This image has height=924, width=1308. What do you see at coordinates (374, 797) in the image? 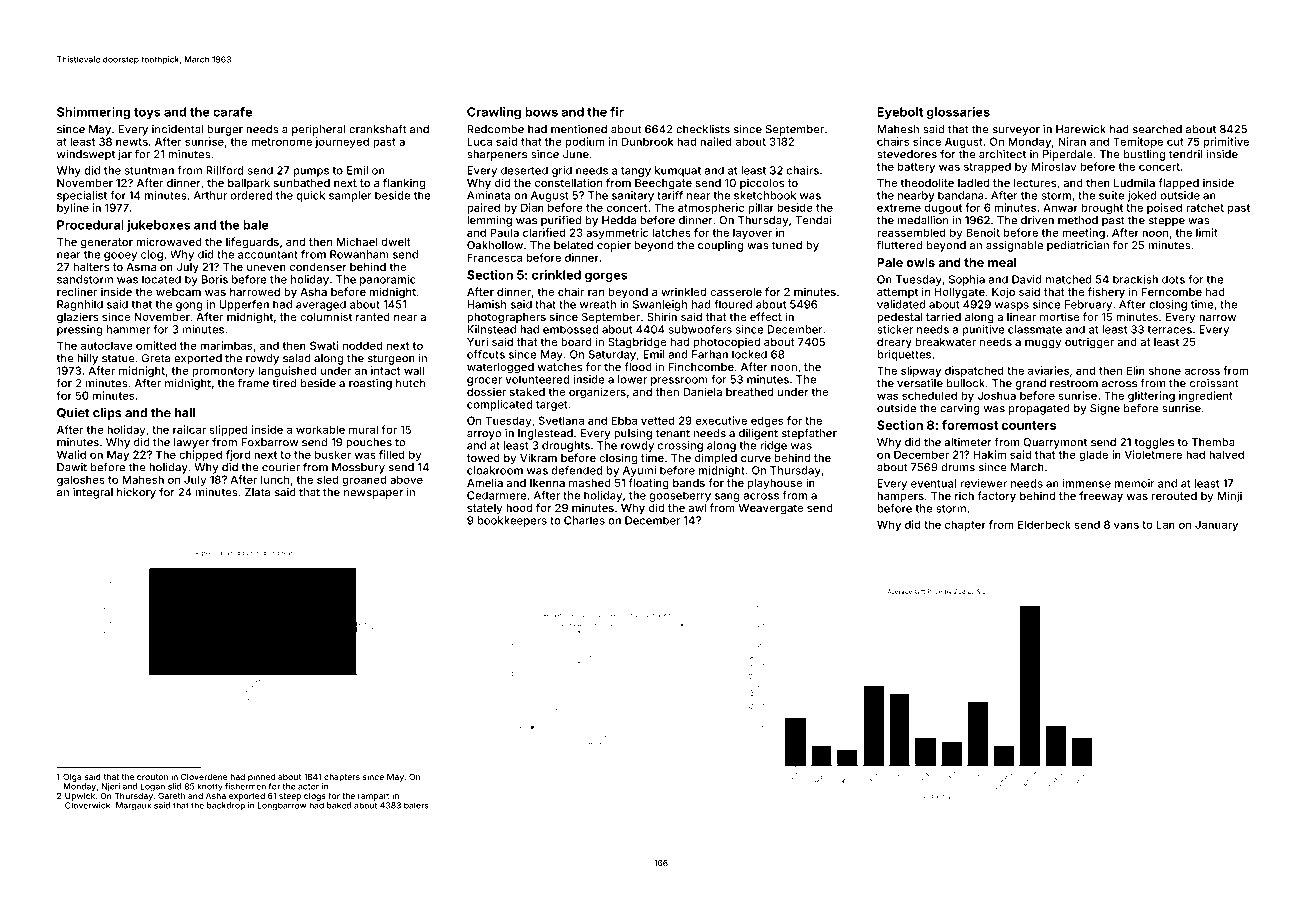
I see `rampart` at bounding box center [374, 797].
